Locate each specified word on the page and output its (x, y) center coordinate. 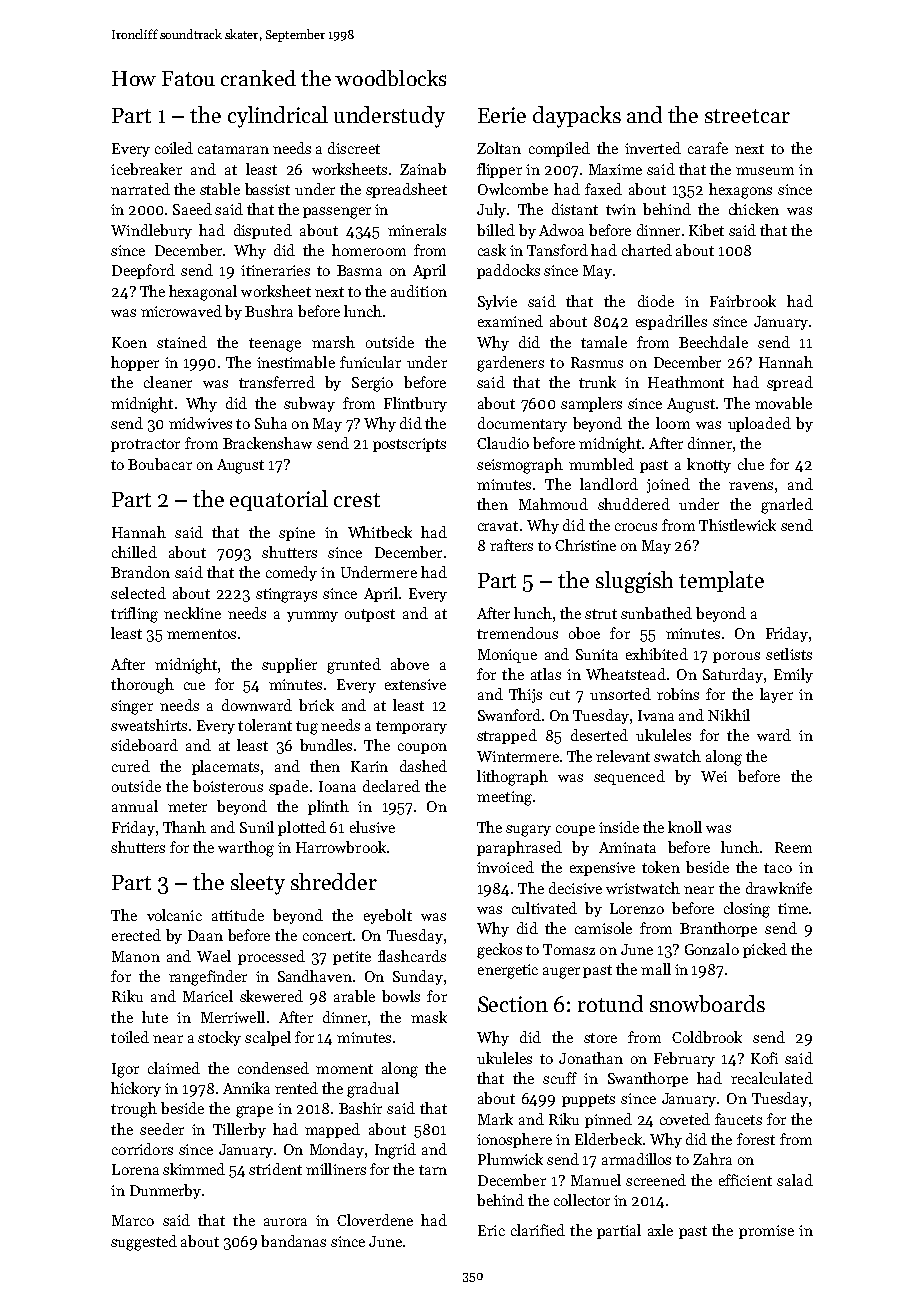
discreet (354, 148)
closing (747, 910)
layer (776, 695)
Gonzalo (712, 949)
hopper (135, 363)
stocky (219, 1038)
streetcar (747, 116)
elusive (372, 827)
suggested (144, 1243)
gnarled (787, 506)
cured (131, 766)
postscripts (409, 445)
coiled (174, 148)
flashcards (412, 956)
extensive (415, 684)
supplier (289, 665)
